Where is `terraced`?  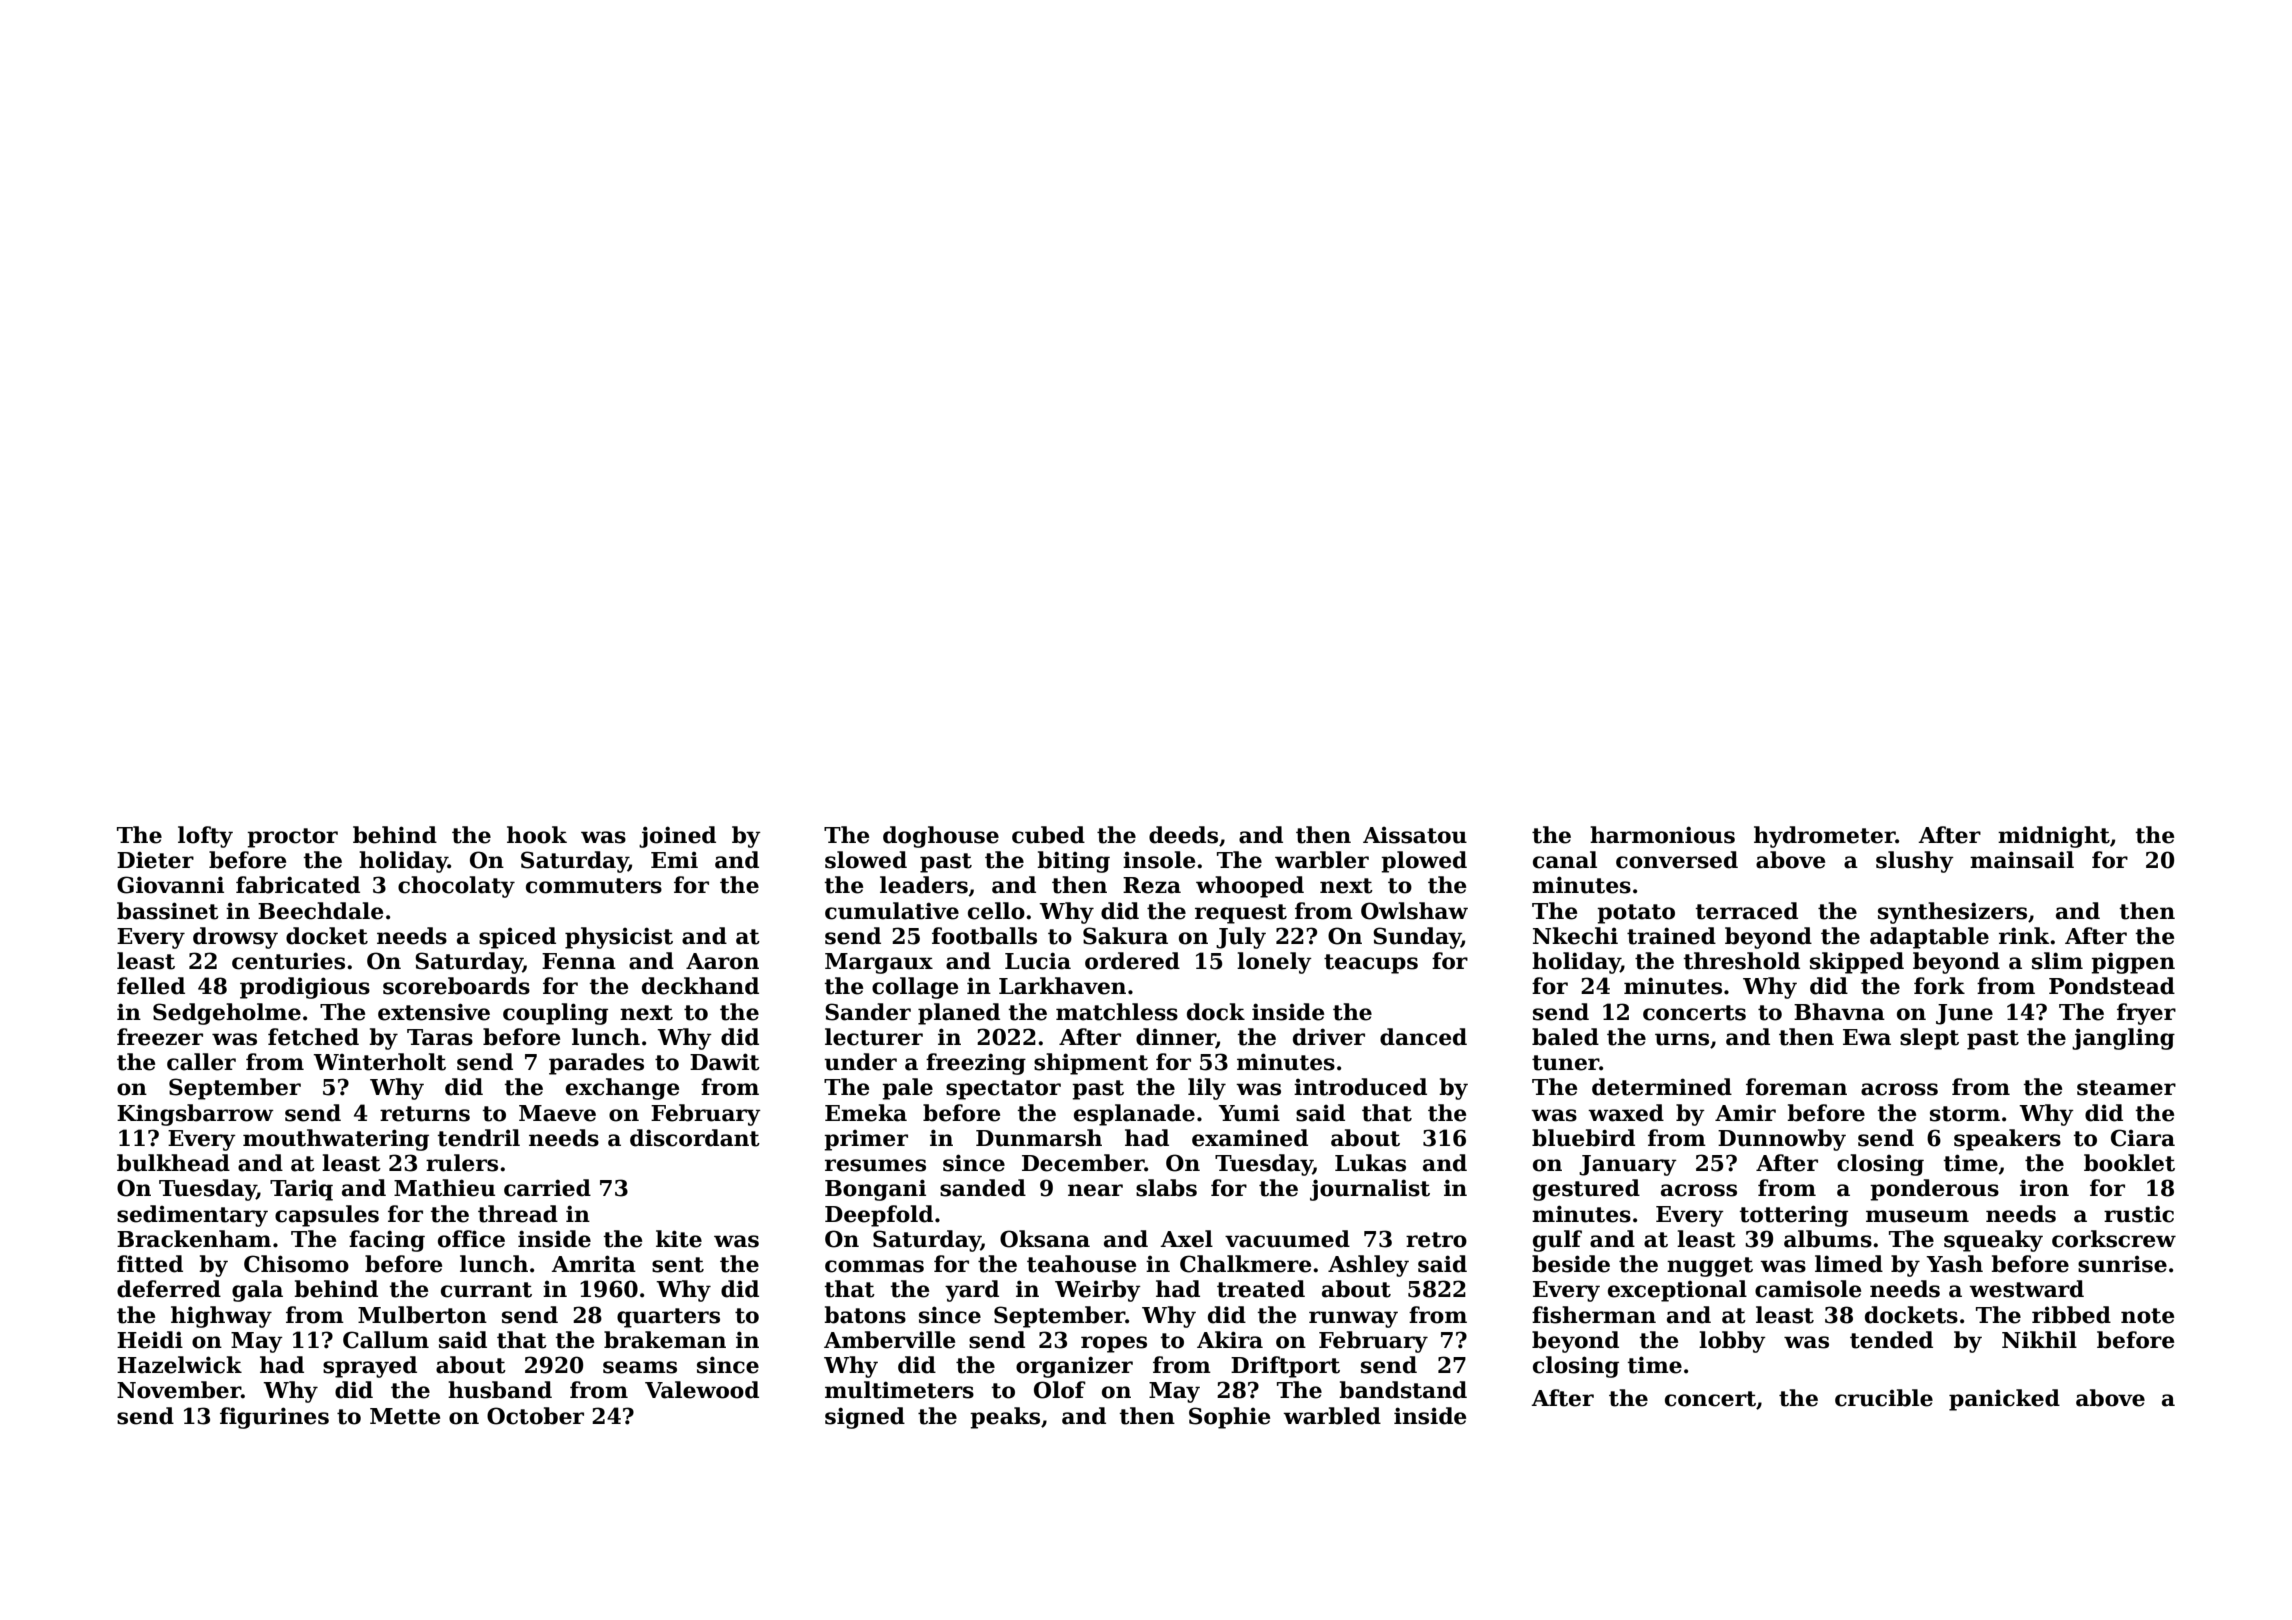 terraced is located at coordinates (1746, 911).
